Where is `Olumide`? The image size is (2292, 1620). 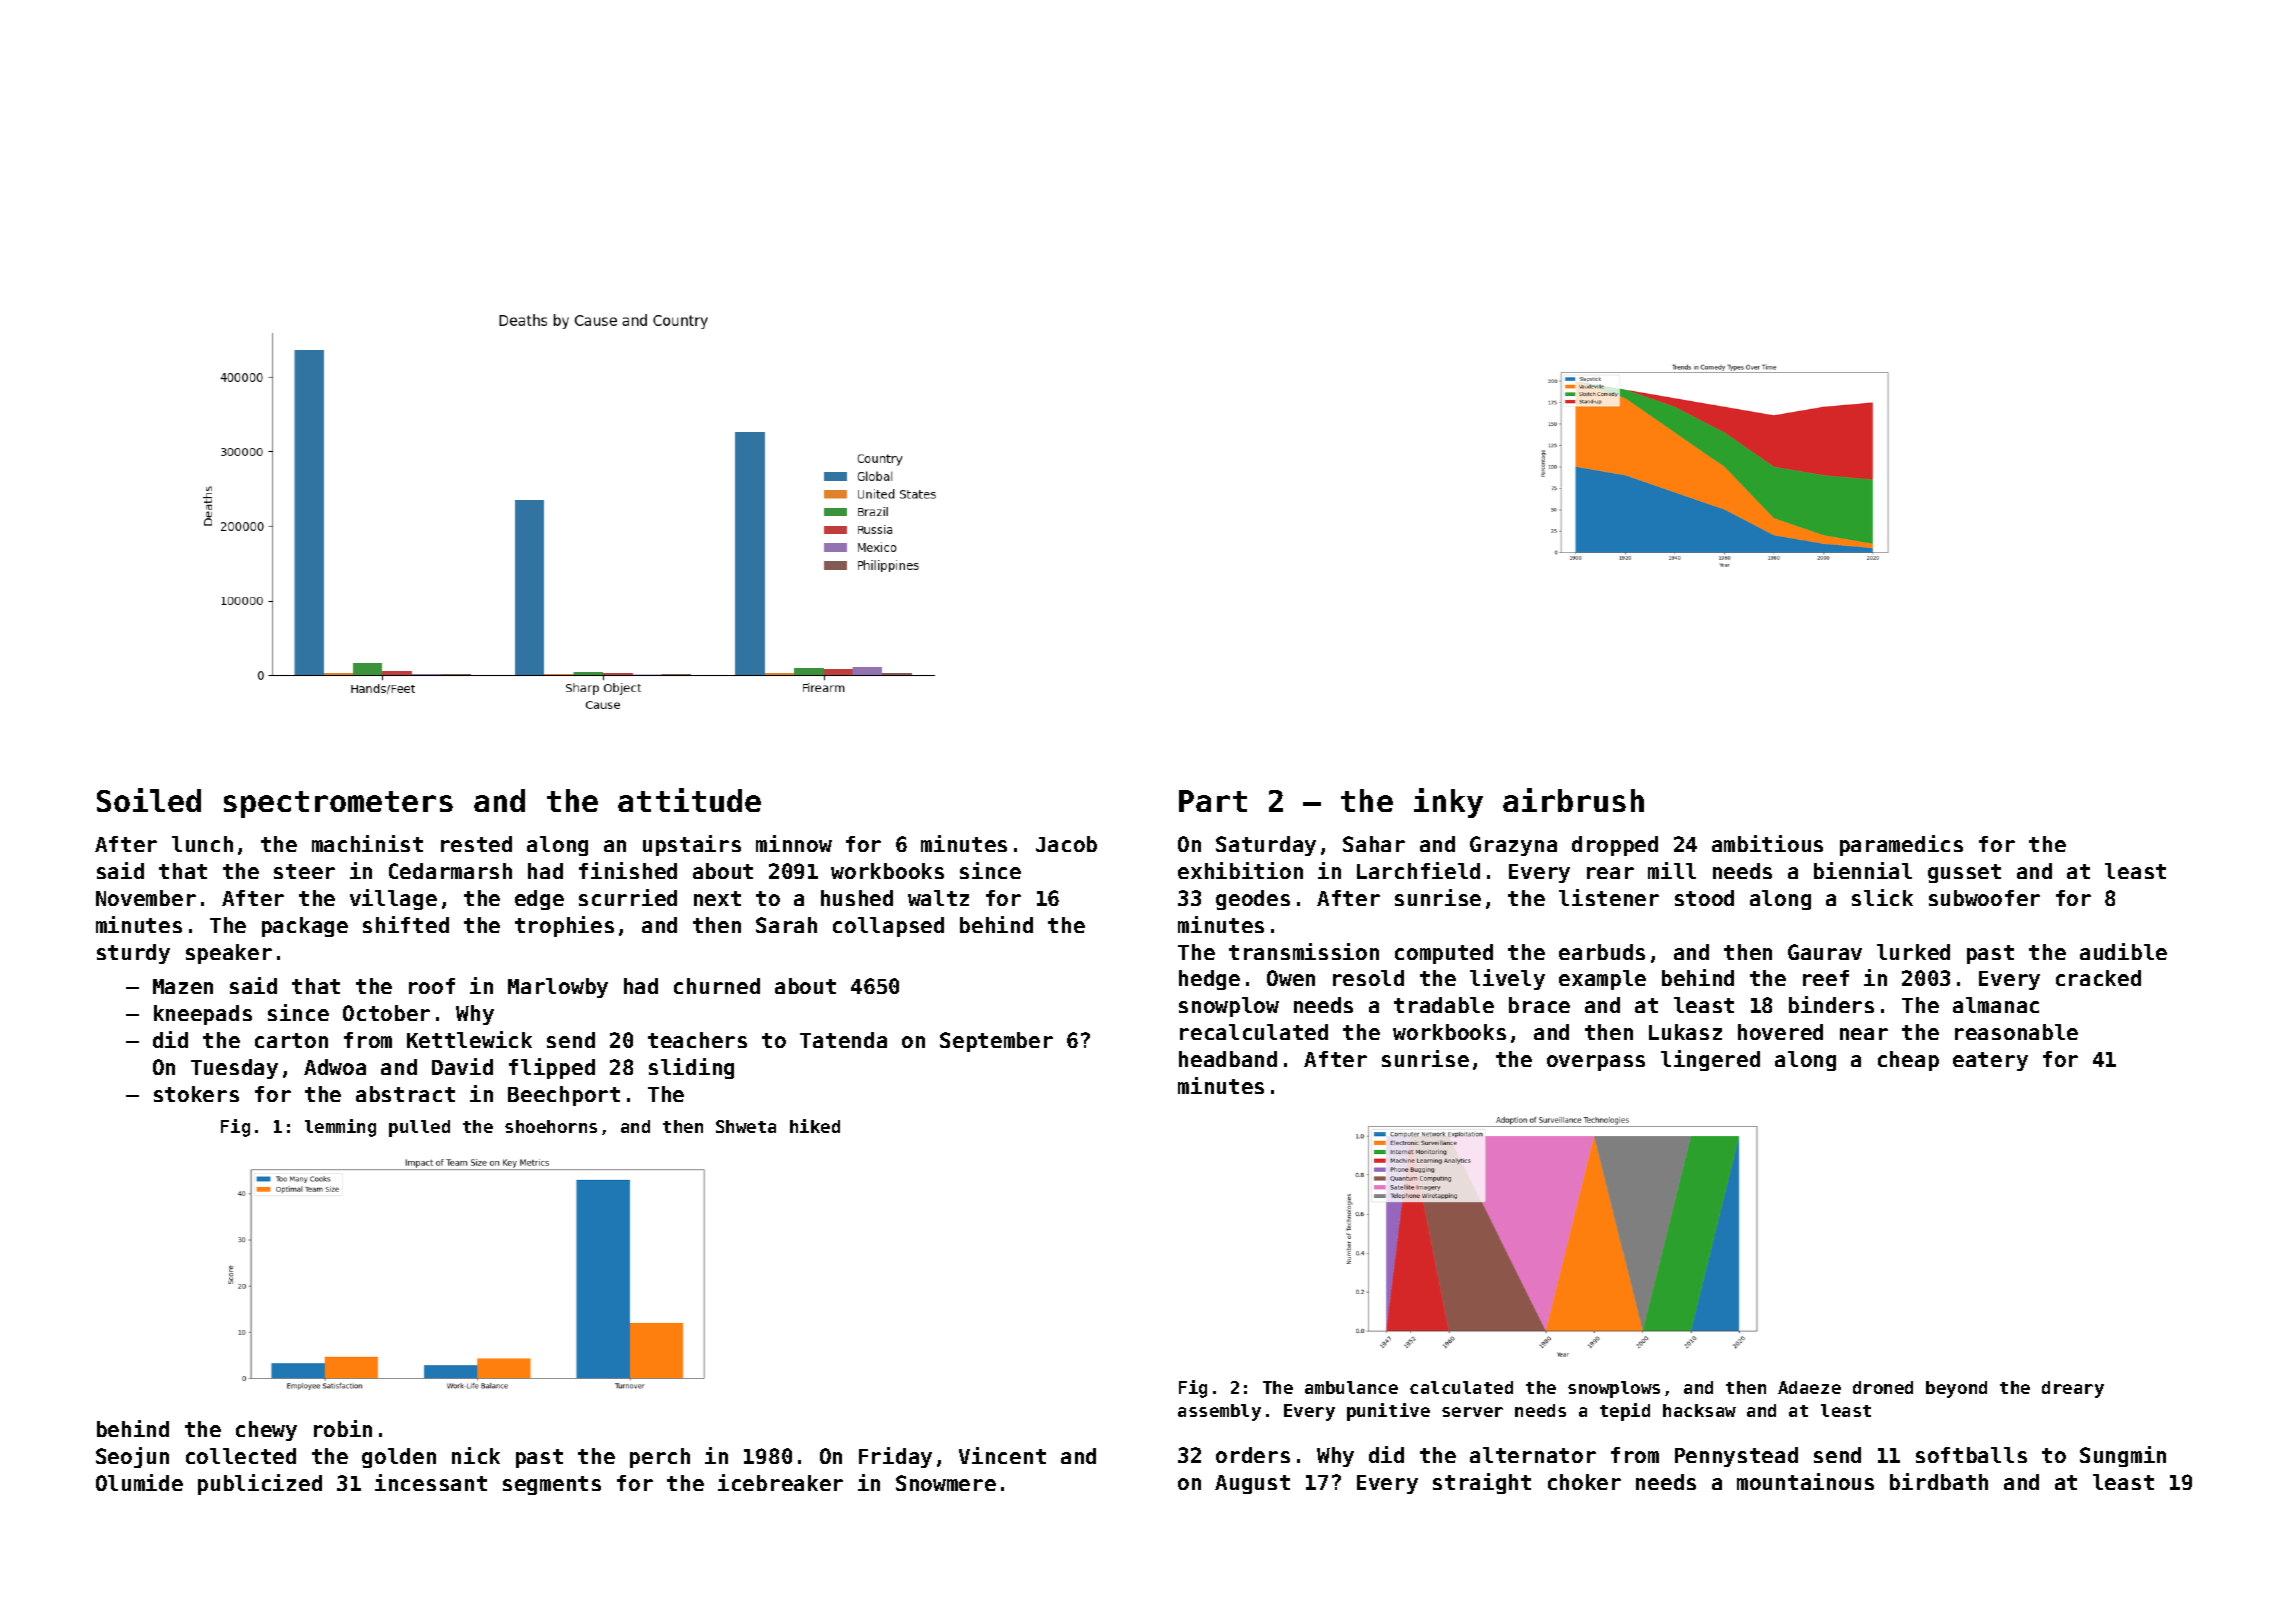 Olumide is located at coordinates (139, 1482).
